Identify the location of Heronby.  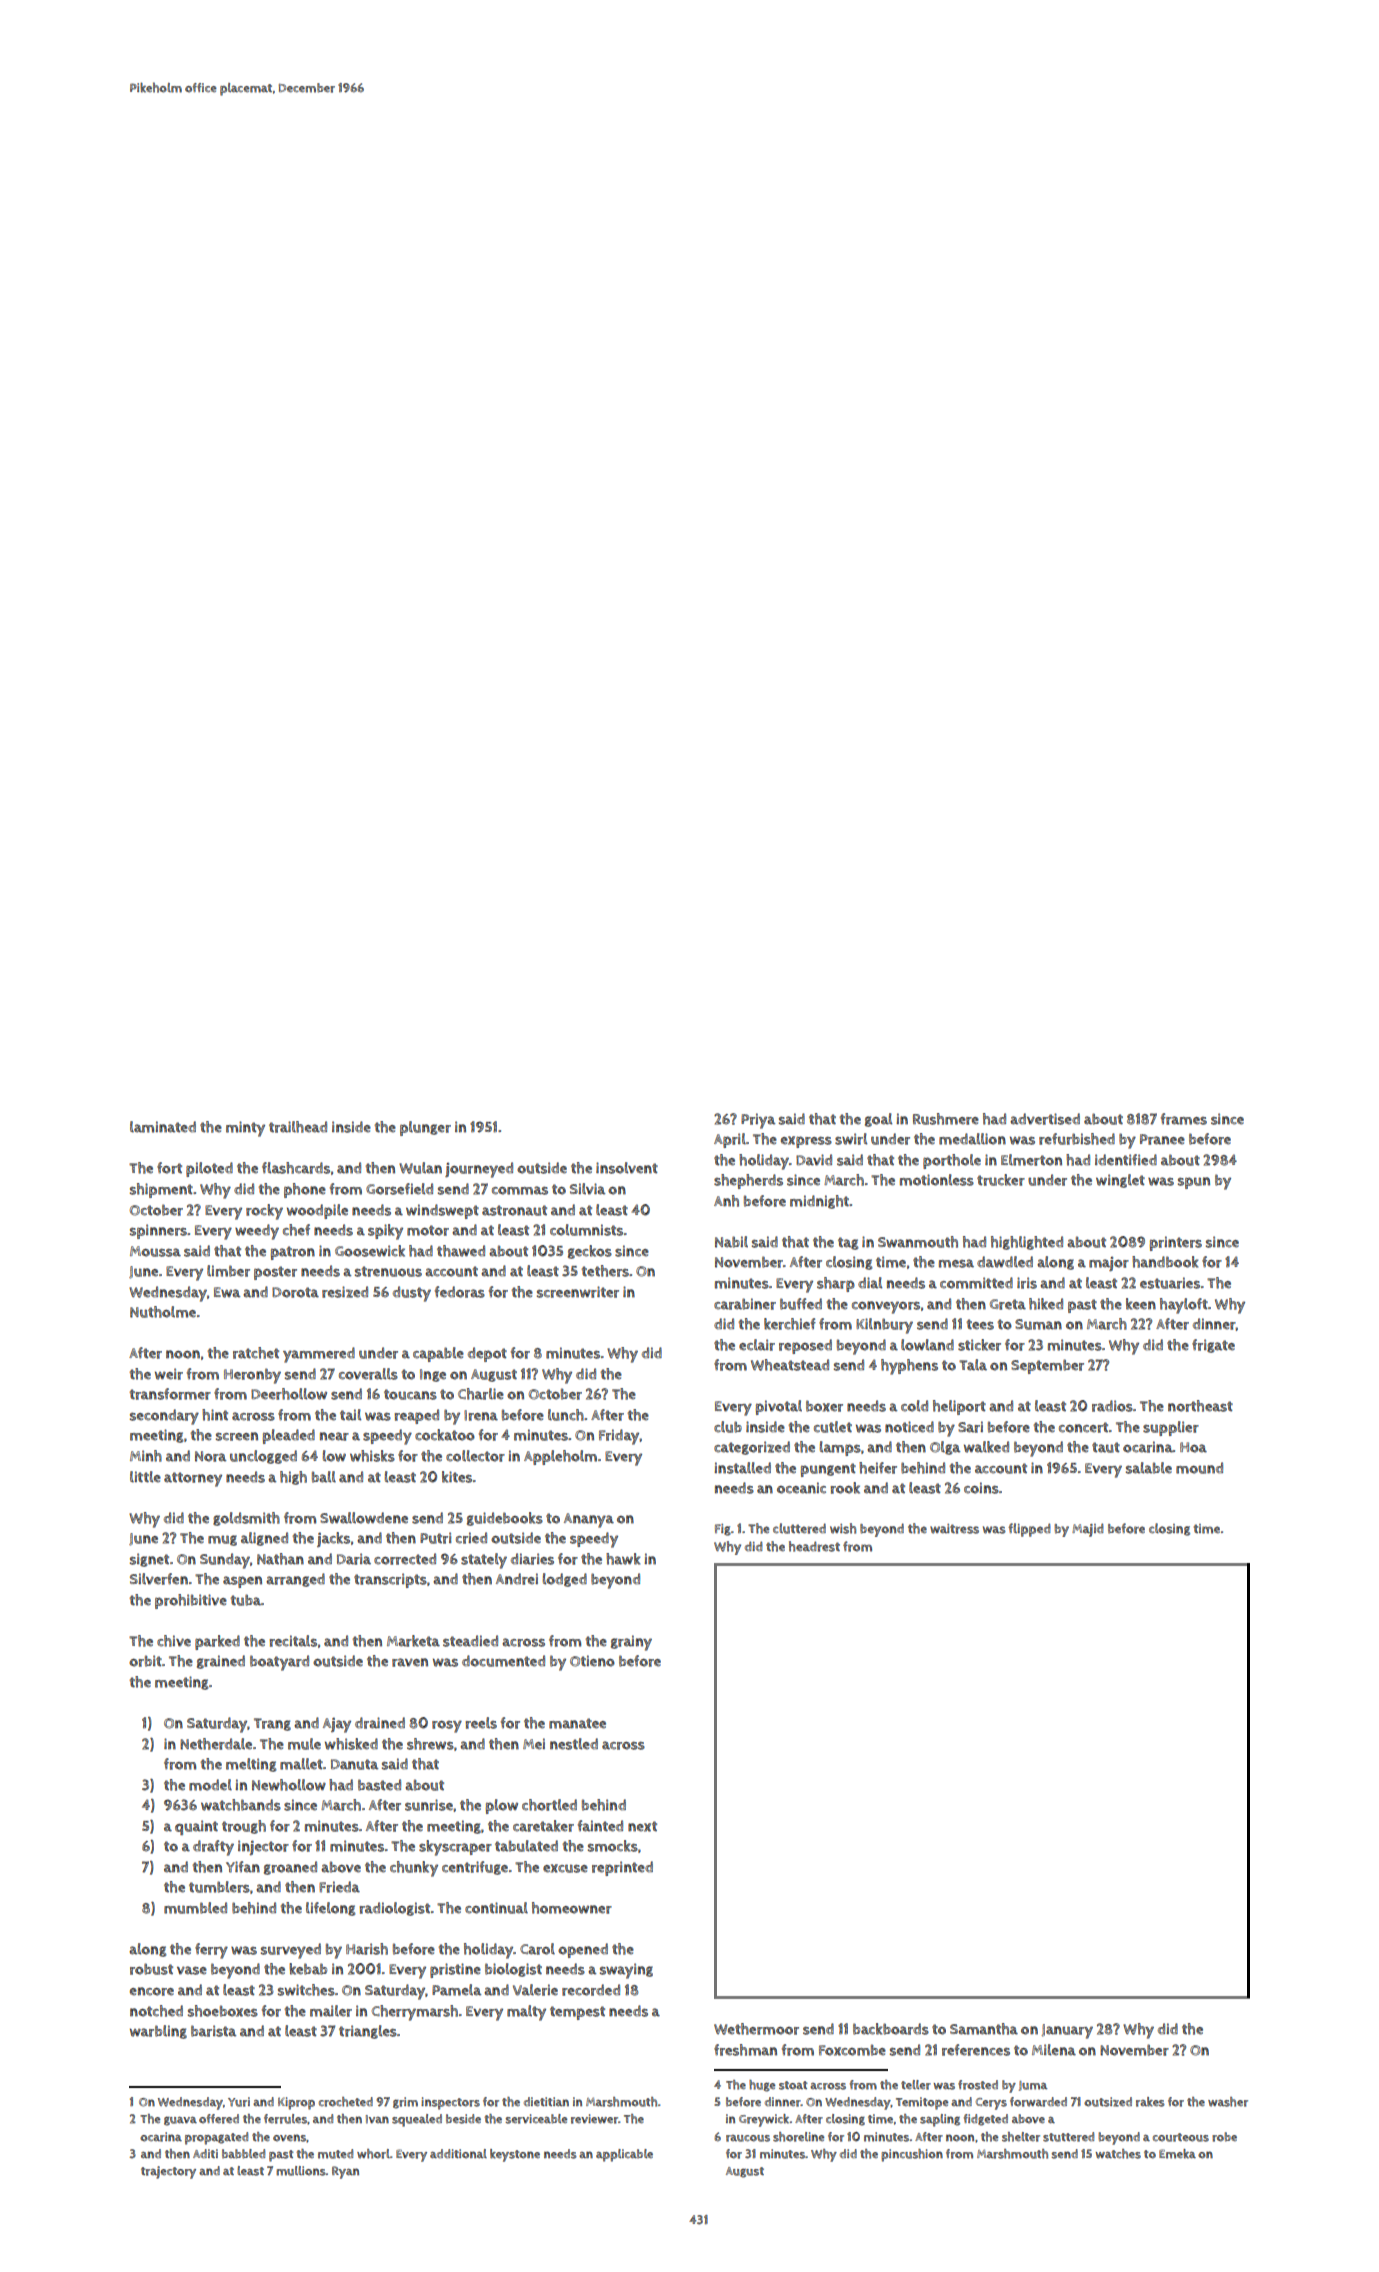
(252, 1376).
